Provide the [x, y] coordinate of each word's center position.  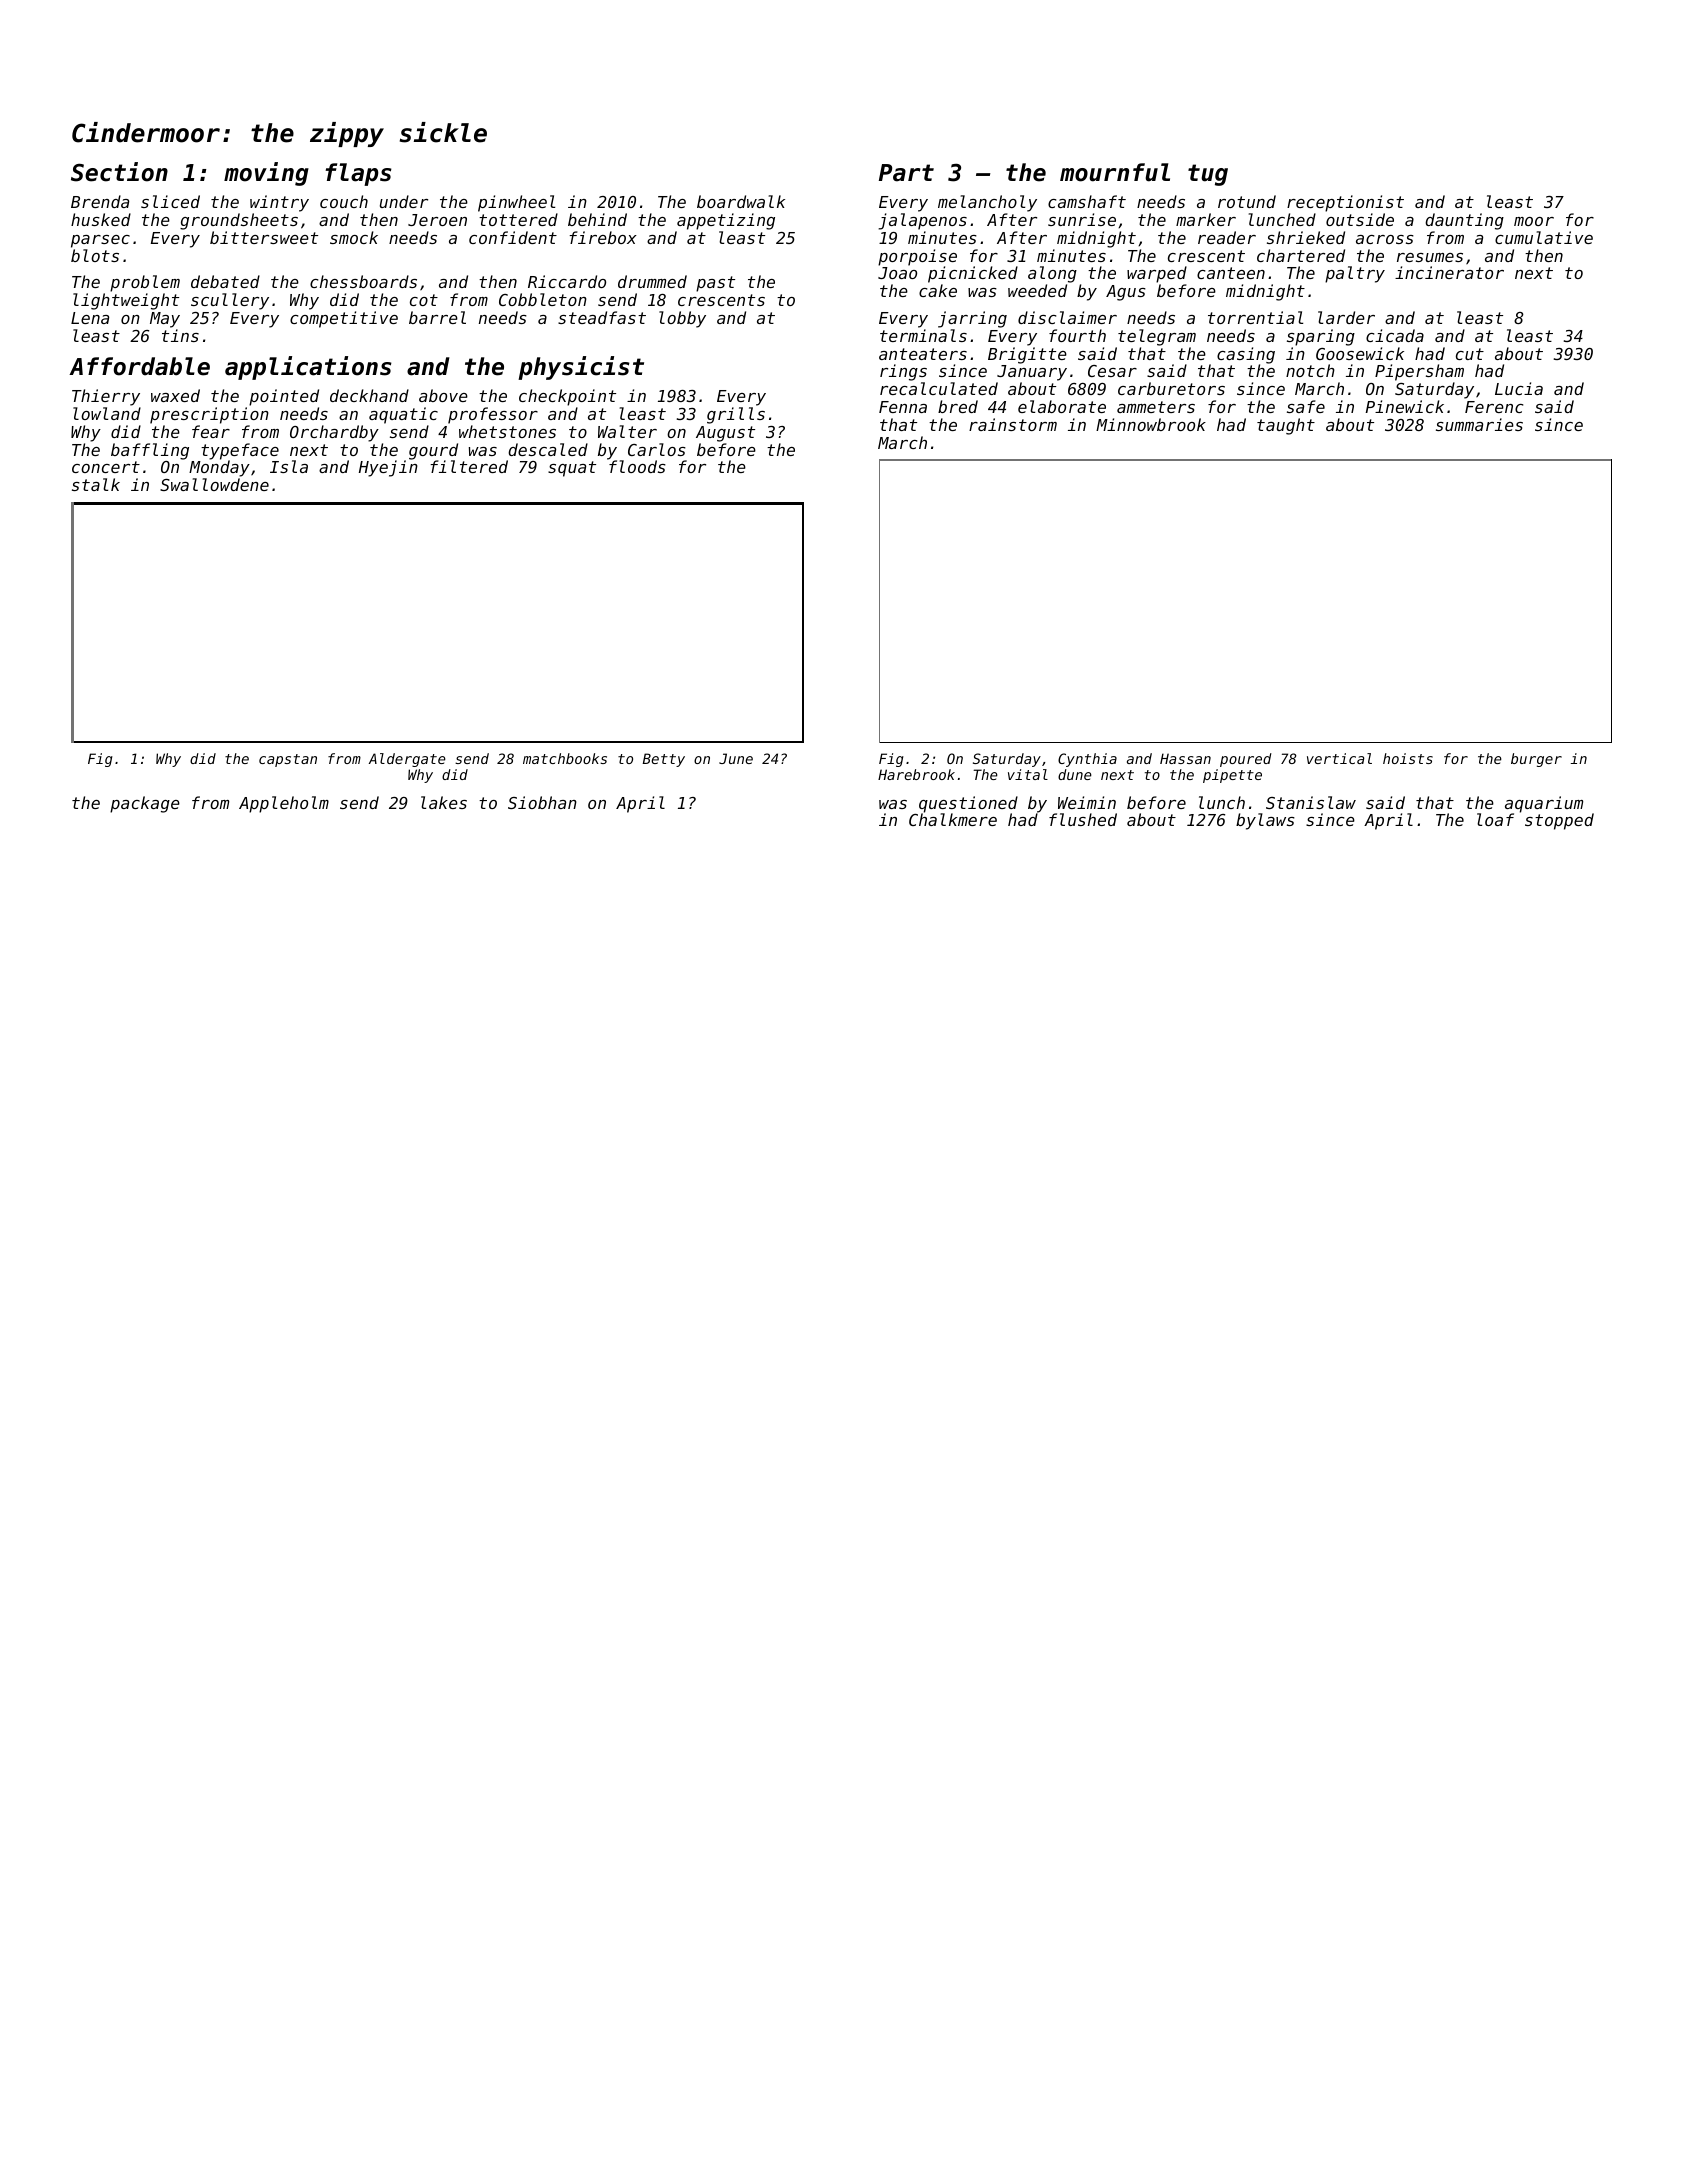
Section [119, 172]
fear [211, 431]
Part [906, 173]
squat [572, 469]
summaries [1479, 424]
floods [637, 466]
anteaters [923, 354]
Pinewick [1405, 406]
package [145, 804]
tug [1208, 175]
